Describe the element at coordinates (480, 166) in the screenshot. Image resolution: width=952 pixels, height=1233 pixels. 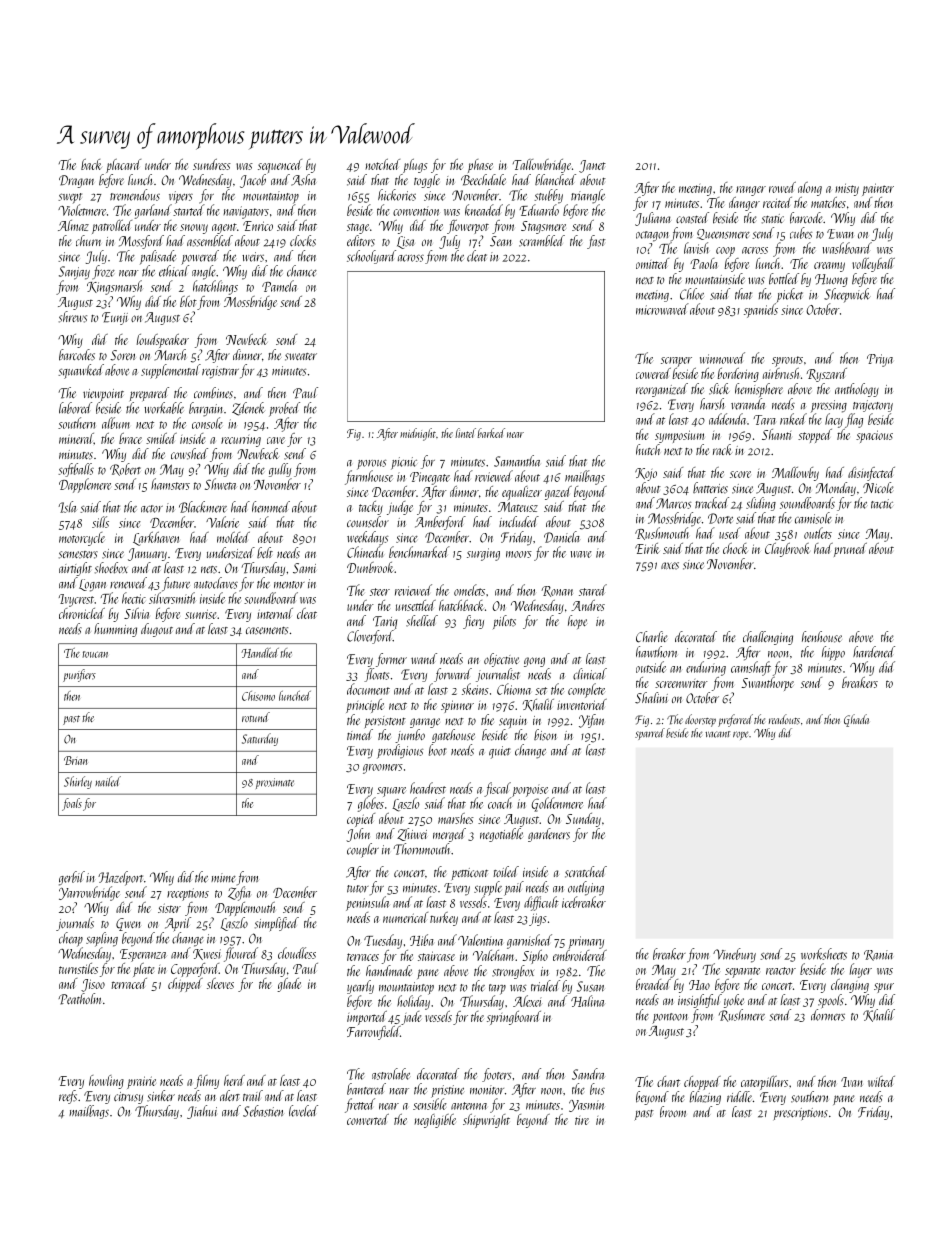
I see `phase` at that location.
